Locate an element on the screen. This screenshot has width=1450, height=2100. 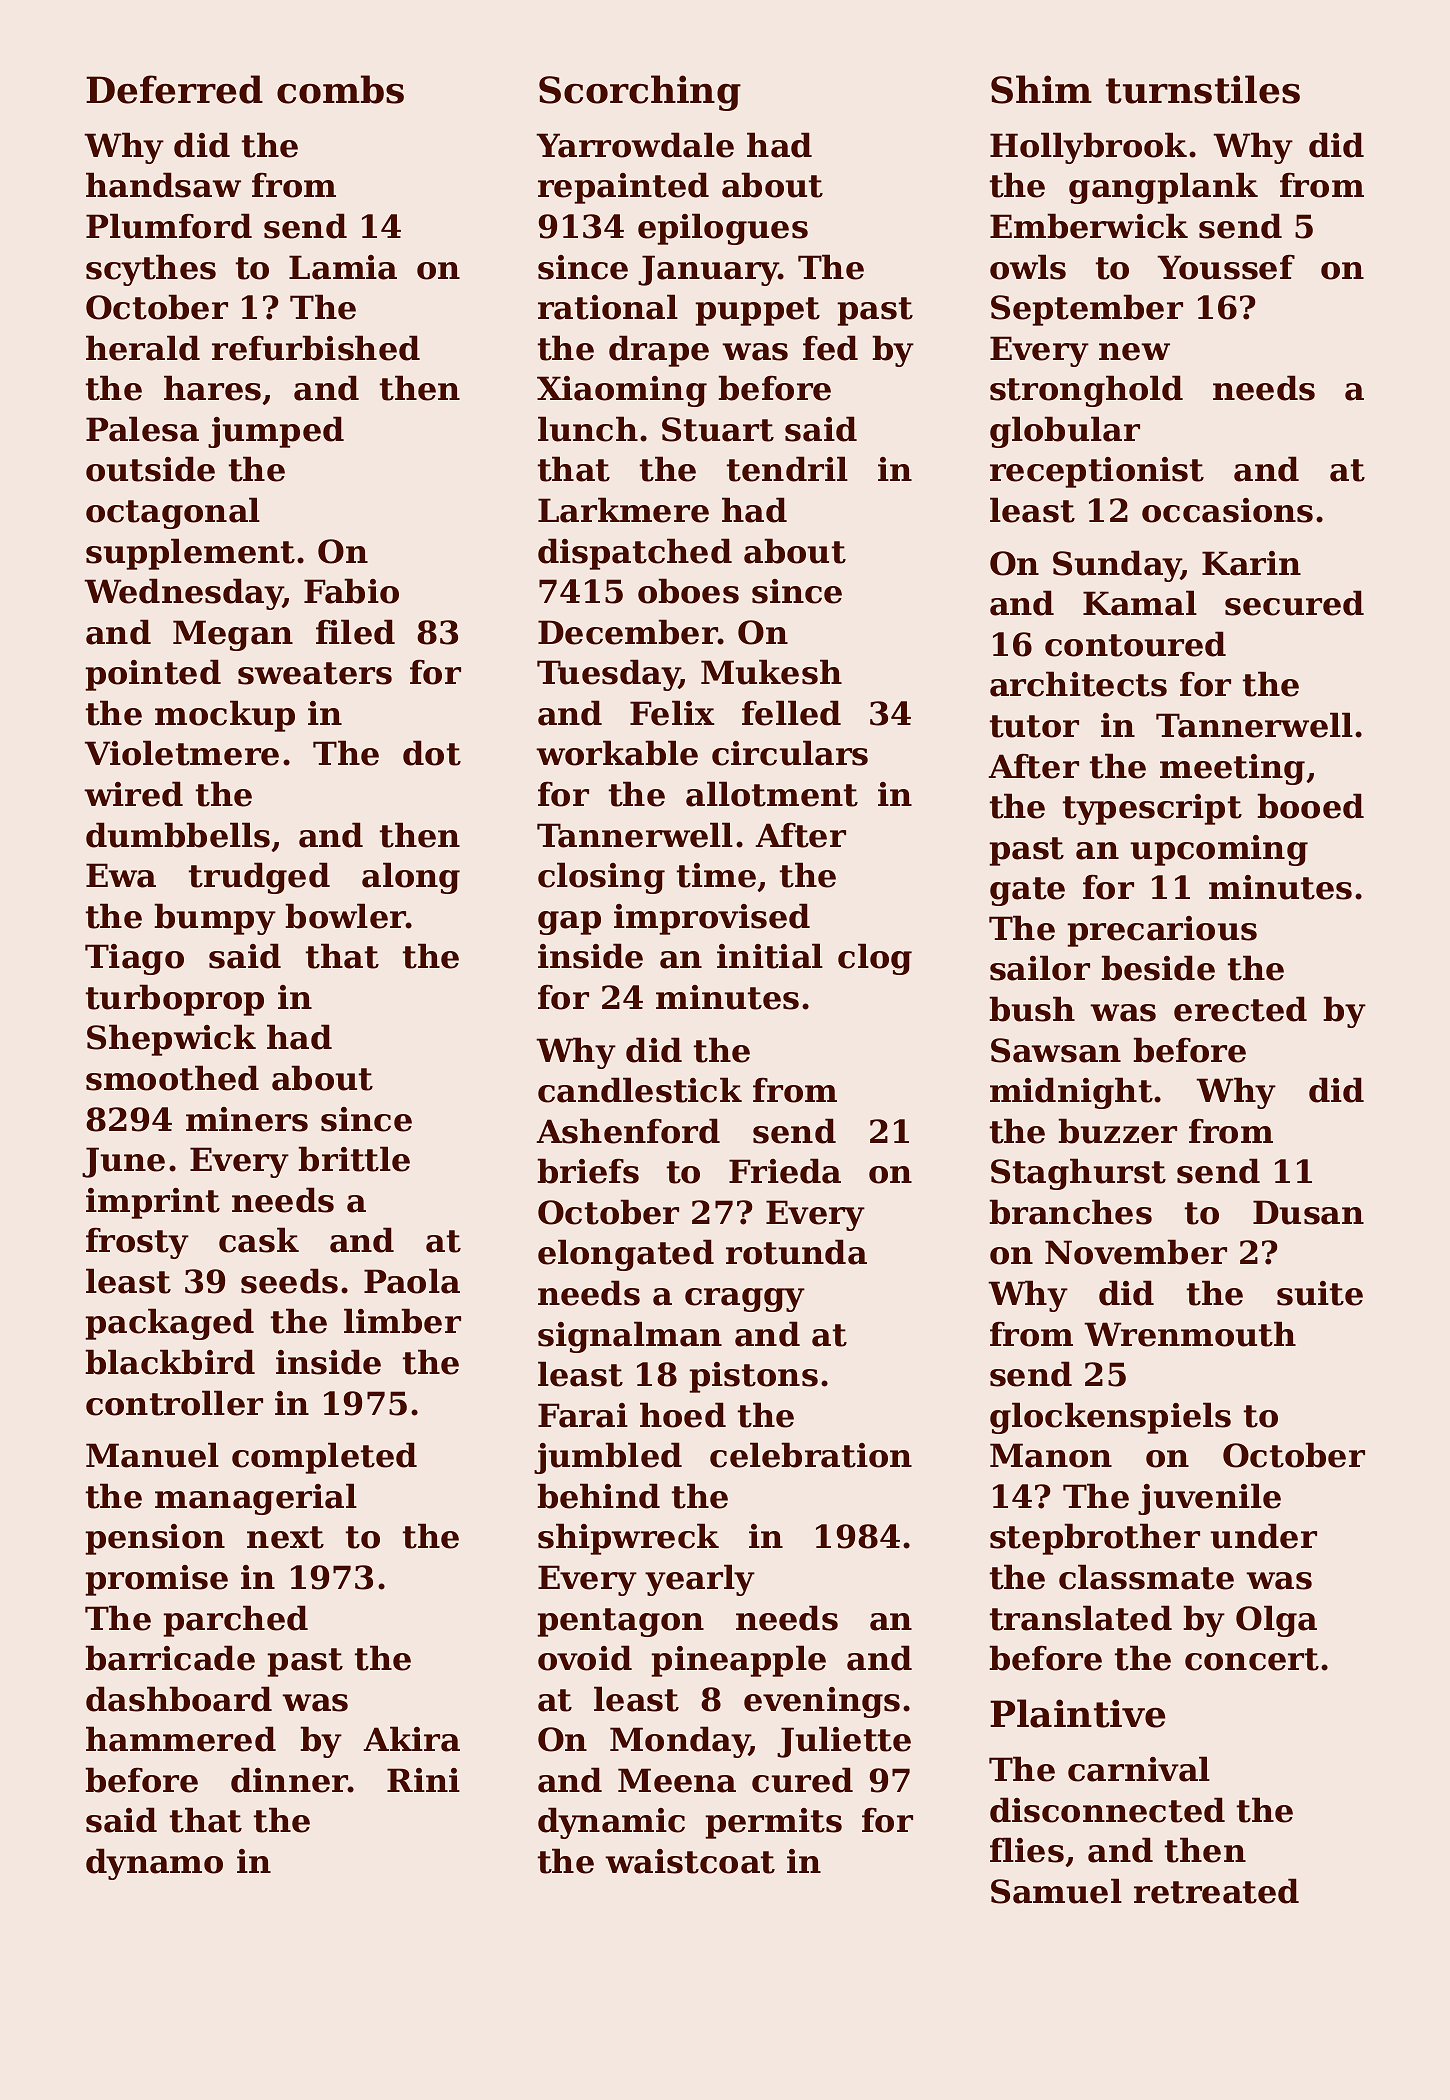
parched is located at coordinates (235, 1621).
